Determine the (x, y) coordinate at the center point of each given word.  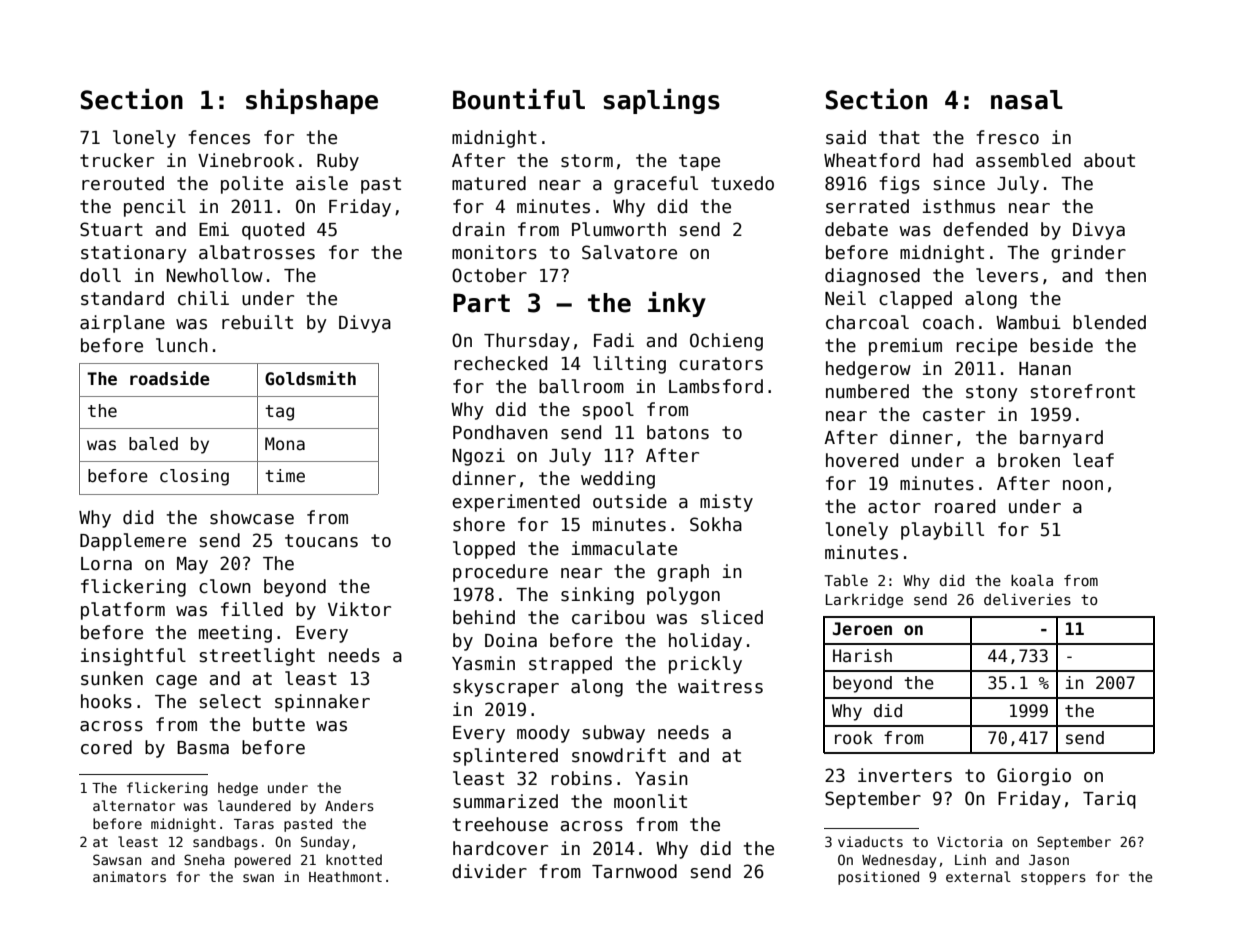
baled (153, 444)
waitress (720, 686)
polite (252, 185)
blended (1109, 322)
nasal (1027, 100)
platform (123, 611)
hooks (106, 701)
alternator (134, 805)
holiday (705, 642)
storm (587, 161)
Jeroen (862, 629)
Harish (862, 656)
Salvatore (629, 252)
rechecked (500, 363)
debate (856, 229)
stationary (134, 254)
